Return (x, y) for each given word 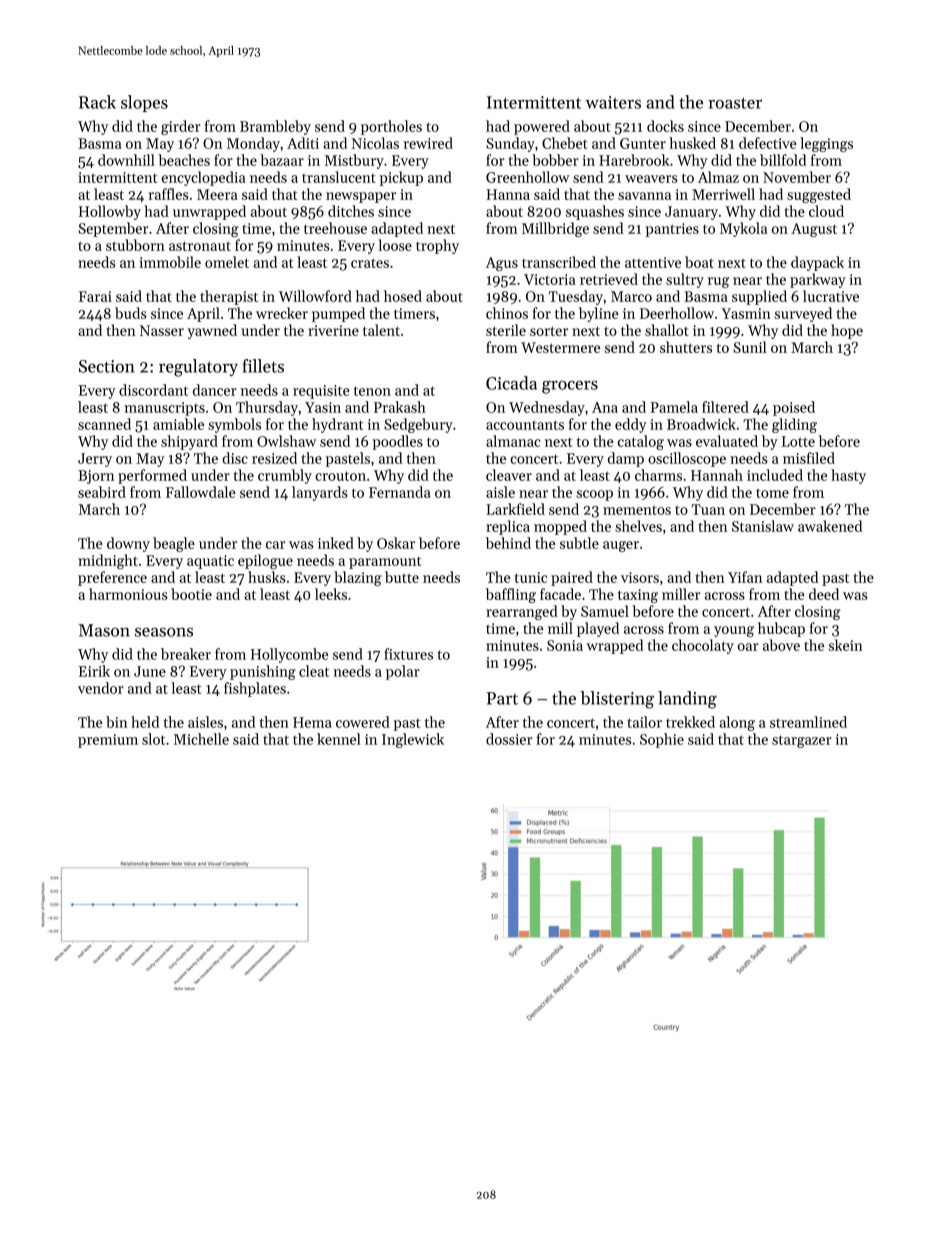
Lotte (798, 441)
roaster (735, 103)
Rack (97, 102)
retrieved (609, 279)
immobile (170, 262)
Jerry (95, 460)
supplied (759, 297)
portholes (391, 127)
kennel (339, 739)
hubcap (781, 629)
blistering (617, 700)
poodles (398, 442)
